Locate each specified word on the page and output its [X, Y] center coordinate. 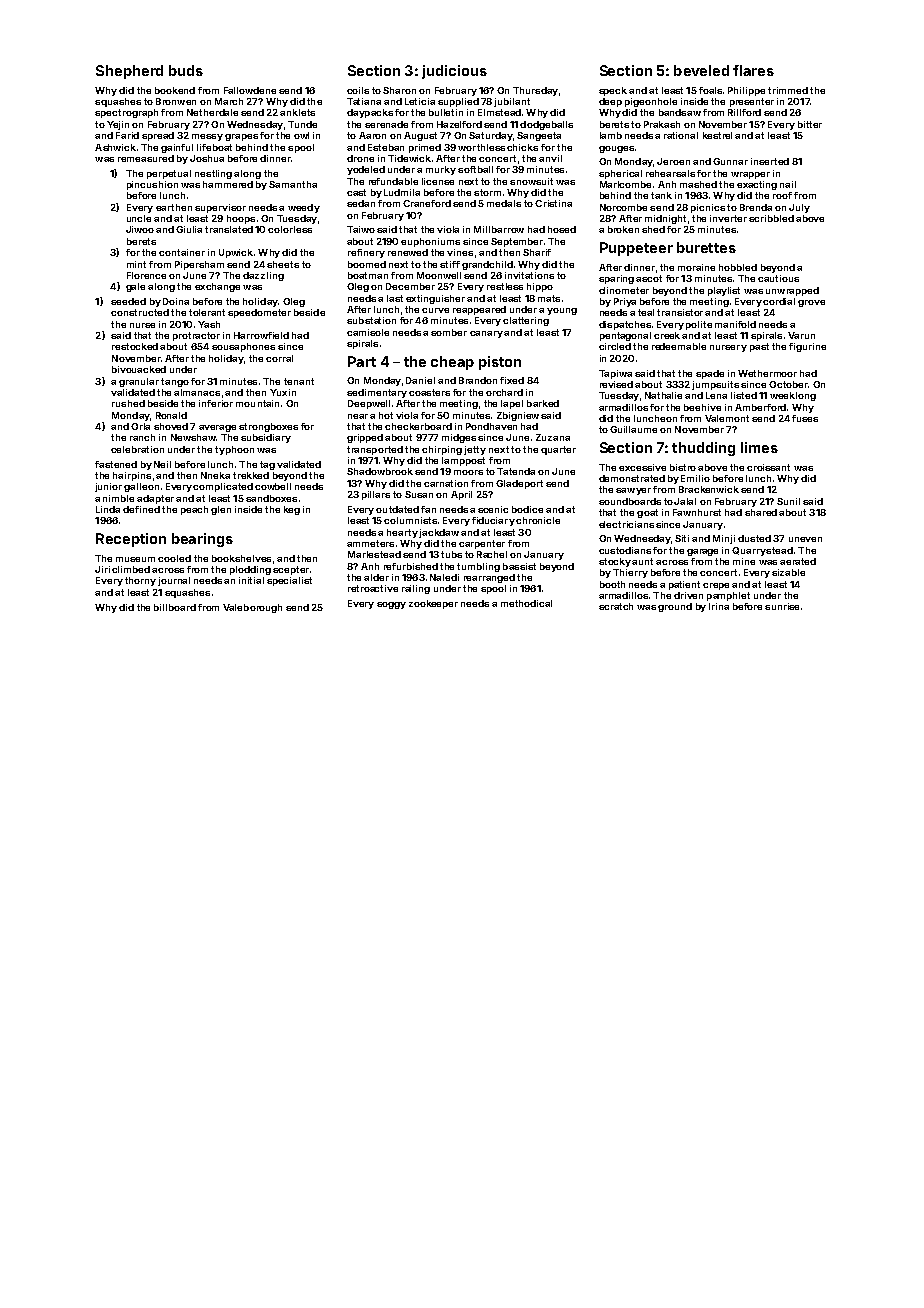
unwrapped [792, 291]
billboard [175, 607]
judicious [454, 72]
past [759, 347]
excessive [642, 467]
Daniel [420, 380]
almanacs [197, 392]
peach [194, 510]
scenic [493, 509]
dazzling [263, 276]
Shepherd [129, 72]
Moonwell [439, 275]
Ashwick [115, 147]
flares [753, 70]
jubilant [512, 102]
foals [710, 90]
